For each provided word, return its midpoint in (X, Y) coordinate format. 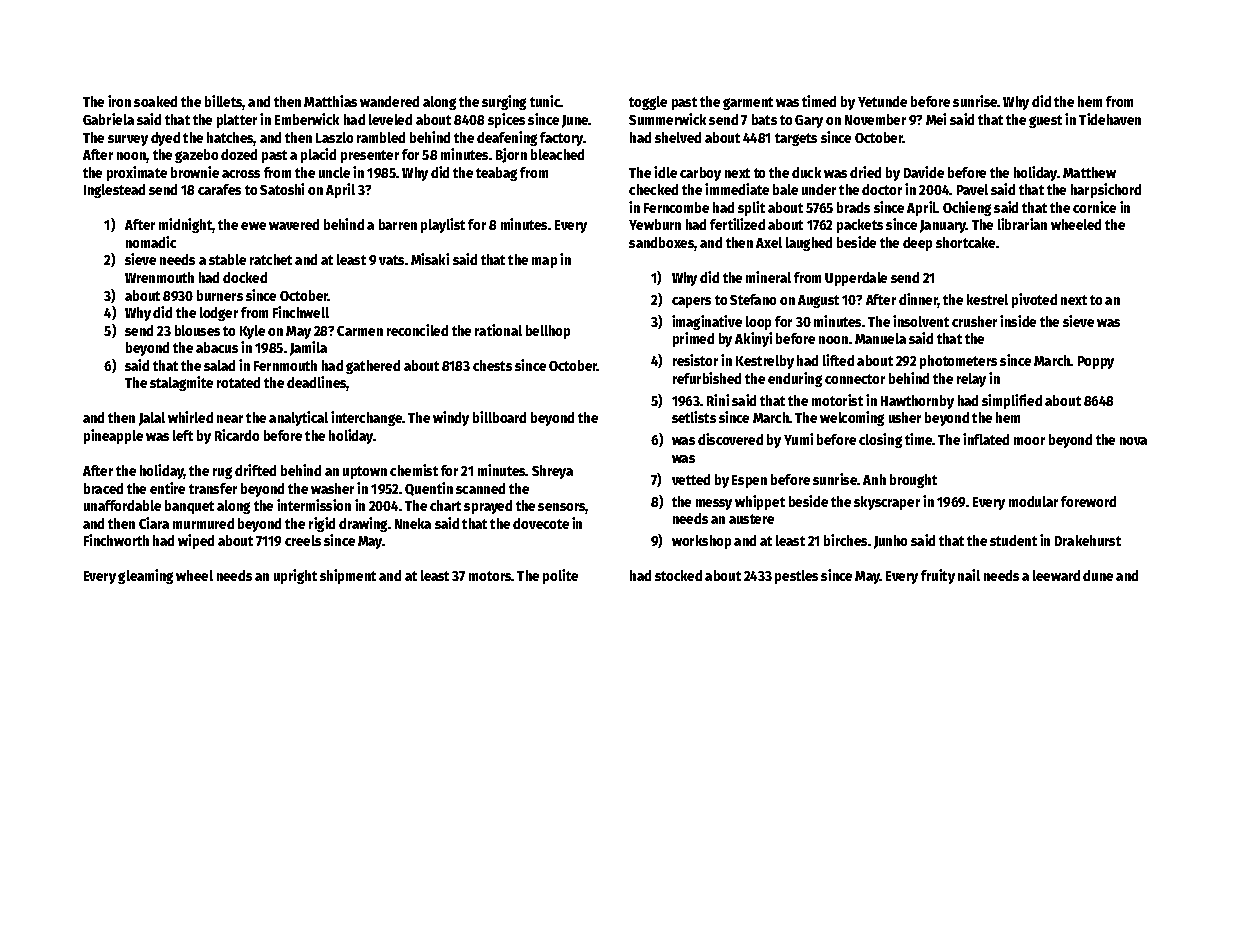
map (544, 262)
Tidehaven (1110, 119)
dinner (918, 300)
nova (1133, 441)
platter (237, 121)
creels (303, 540)
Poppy (1096, 362)
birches (845, 540)
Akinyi (753, 339)
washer (332, 488)
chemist (414, 470)
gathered (373, 367)
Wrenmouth (159, 277)
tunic (545, 101)
